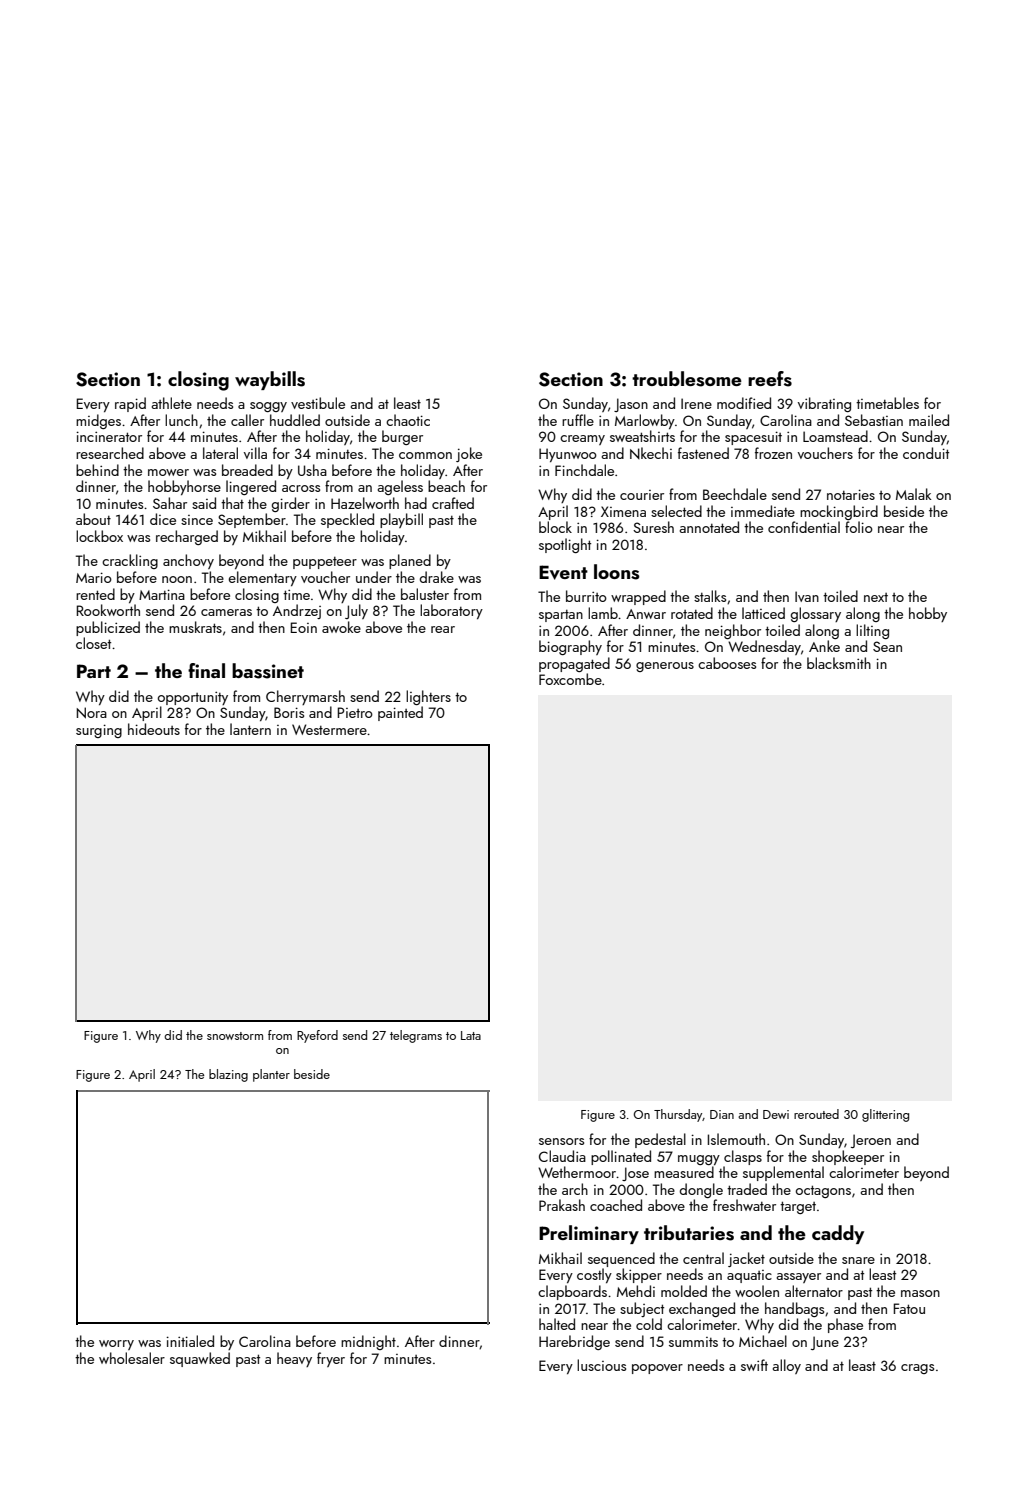 This document has width=1028, height=1488. Describe the element at coordinates (727, 663) in the document. I see `cabooses` at that location.
